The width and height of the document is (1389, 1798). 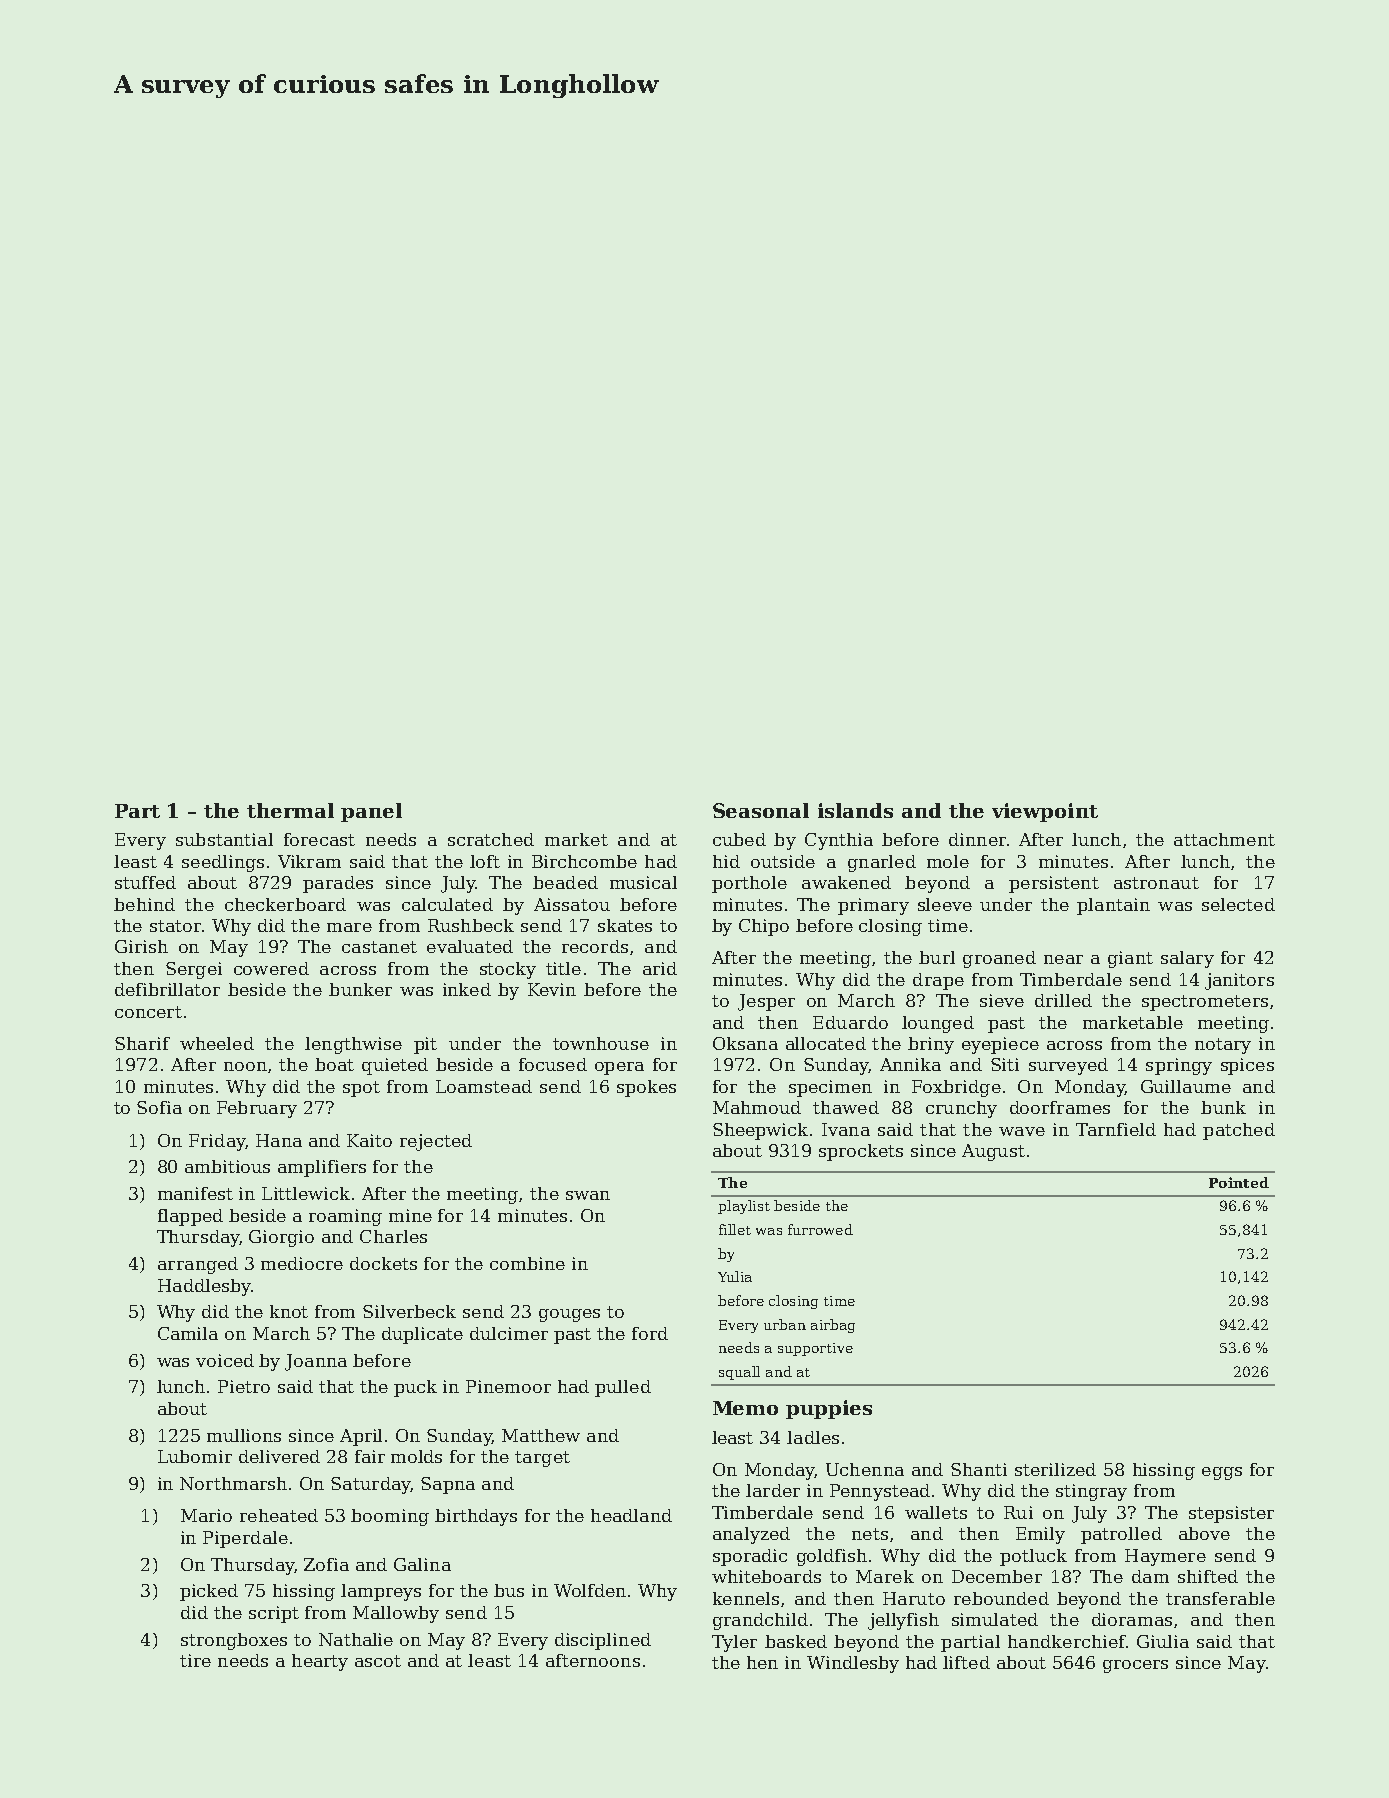 I want to click on Windlesby, so click(x=853, y=1664).
